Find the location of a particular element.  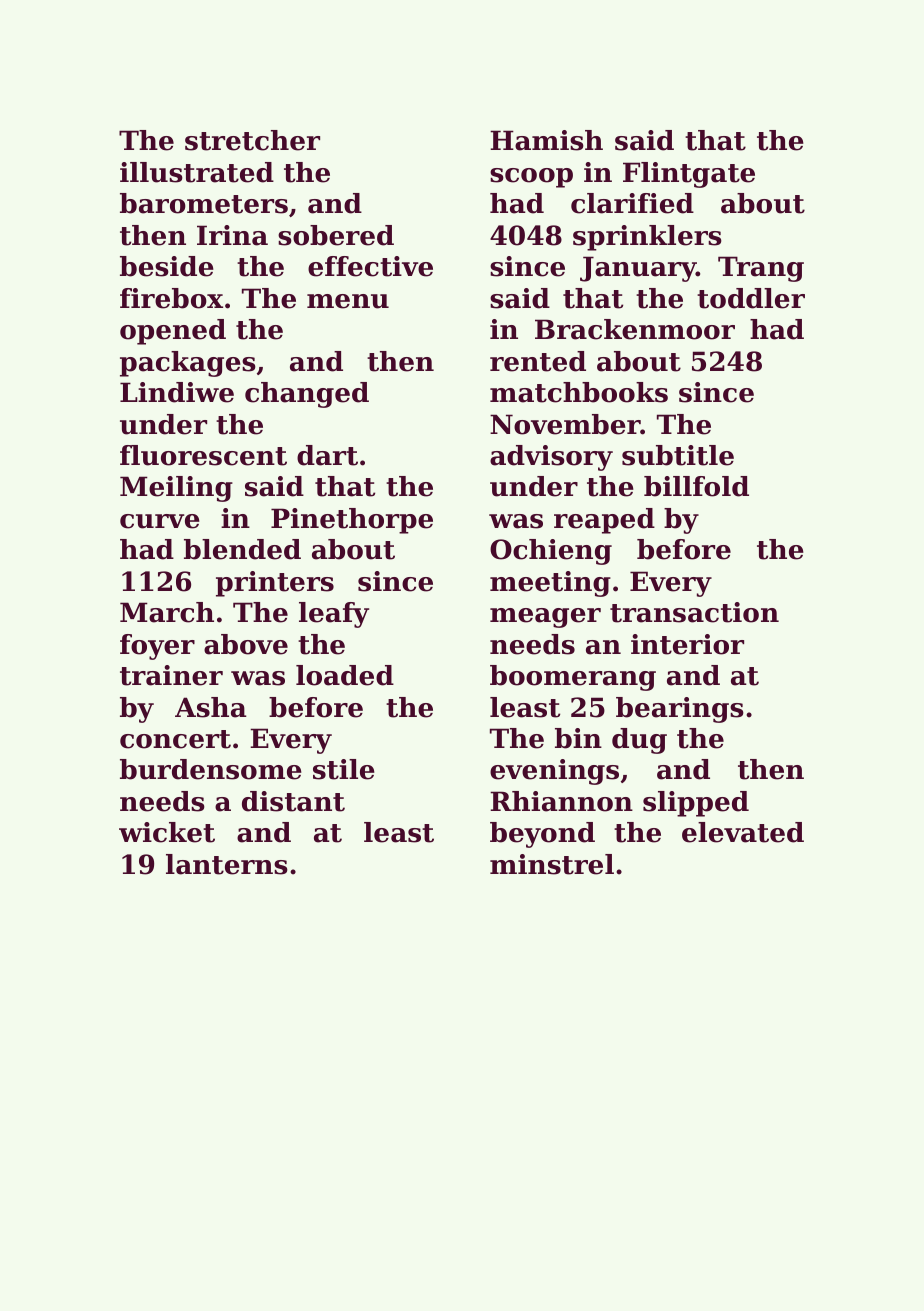

lanterns is located at coordinates (227, 864).
